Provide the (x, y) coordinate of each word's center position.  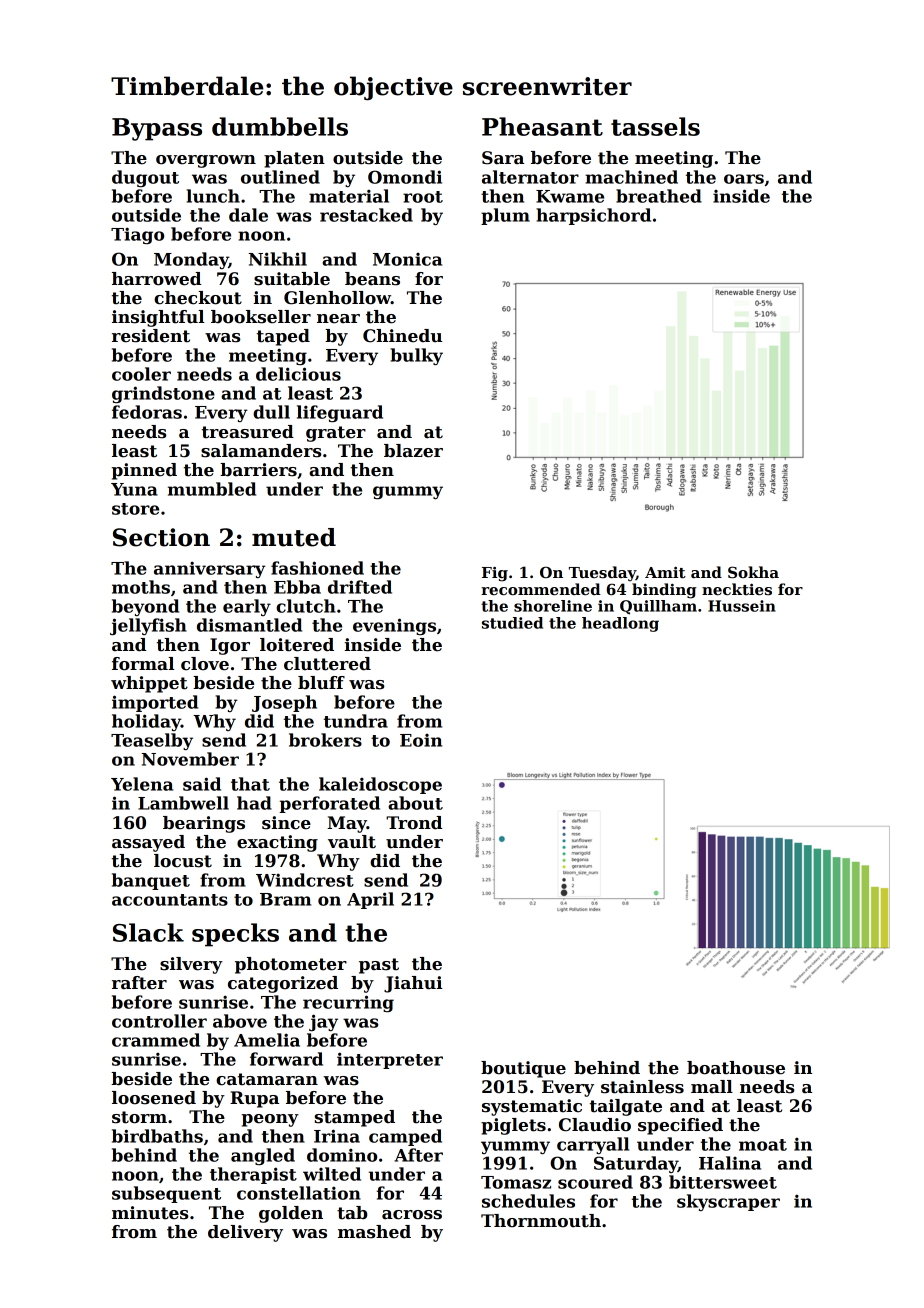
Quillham (658, 607)
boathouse (736, 1068)
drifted (360, 587)
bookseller (261, 317)
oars (744, 179)
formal (143, 664)
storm (139, 1117)
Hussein (742, 606)
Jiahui (413, 984)
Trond (414, 823)
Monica (407, 259)
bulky (416, 356)
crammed (156, 1040)
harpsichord (593, 216)
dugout (145, 178)
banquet (151, 881)
